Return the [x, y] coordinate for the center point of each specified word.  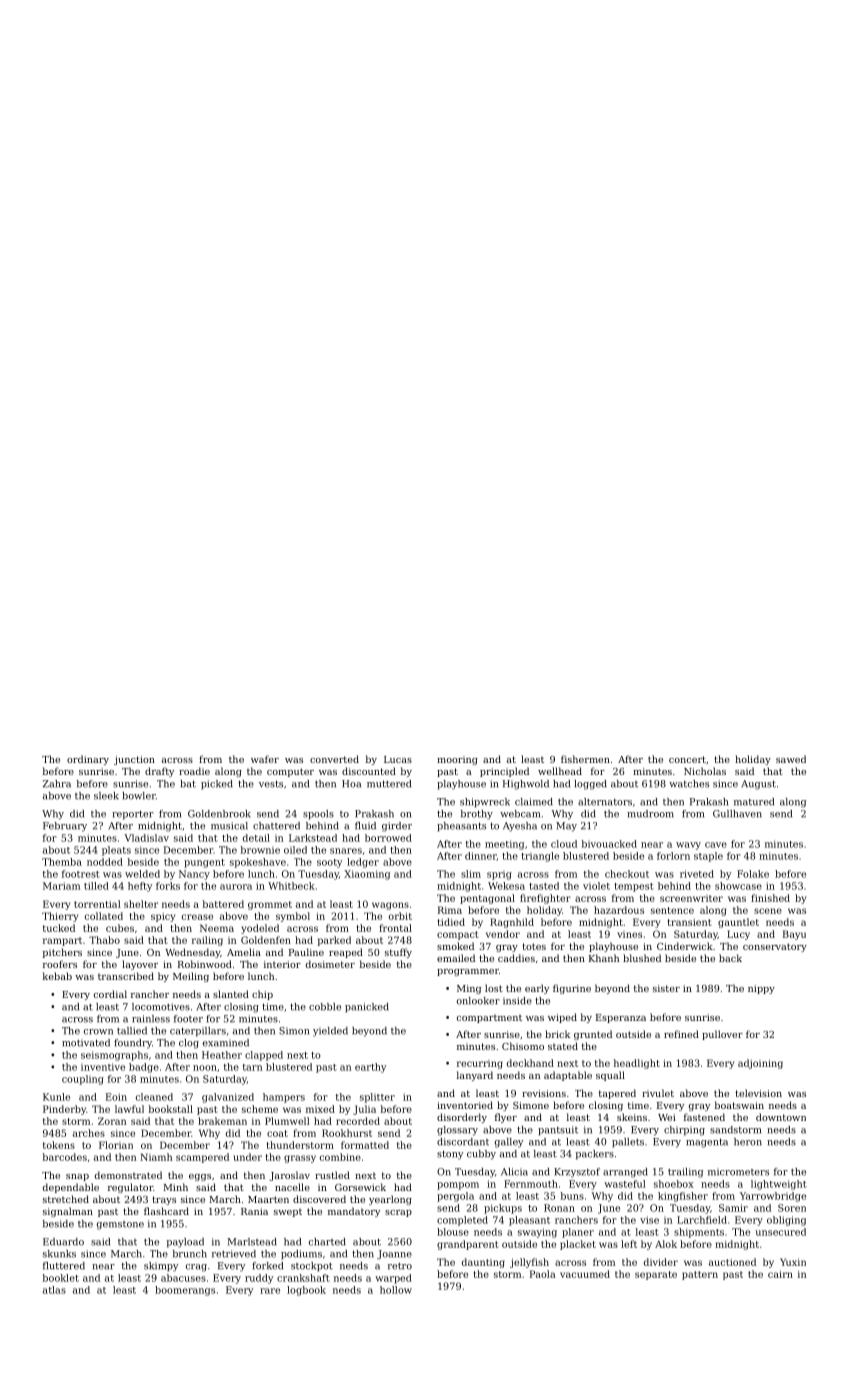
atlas [54, 1290]
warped [393, 1279]
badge [144, 1068]
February [65, 827]
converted [334, 759]
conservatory [775, 947]
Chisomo [523, 1046]
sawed [791, 759]
